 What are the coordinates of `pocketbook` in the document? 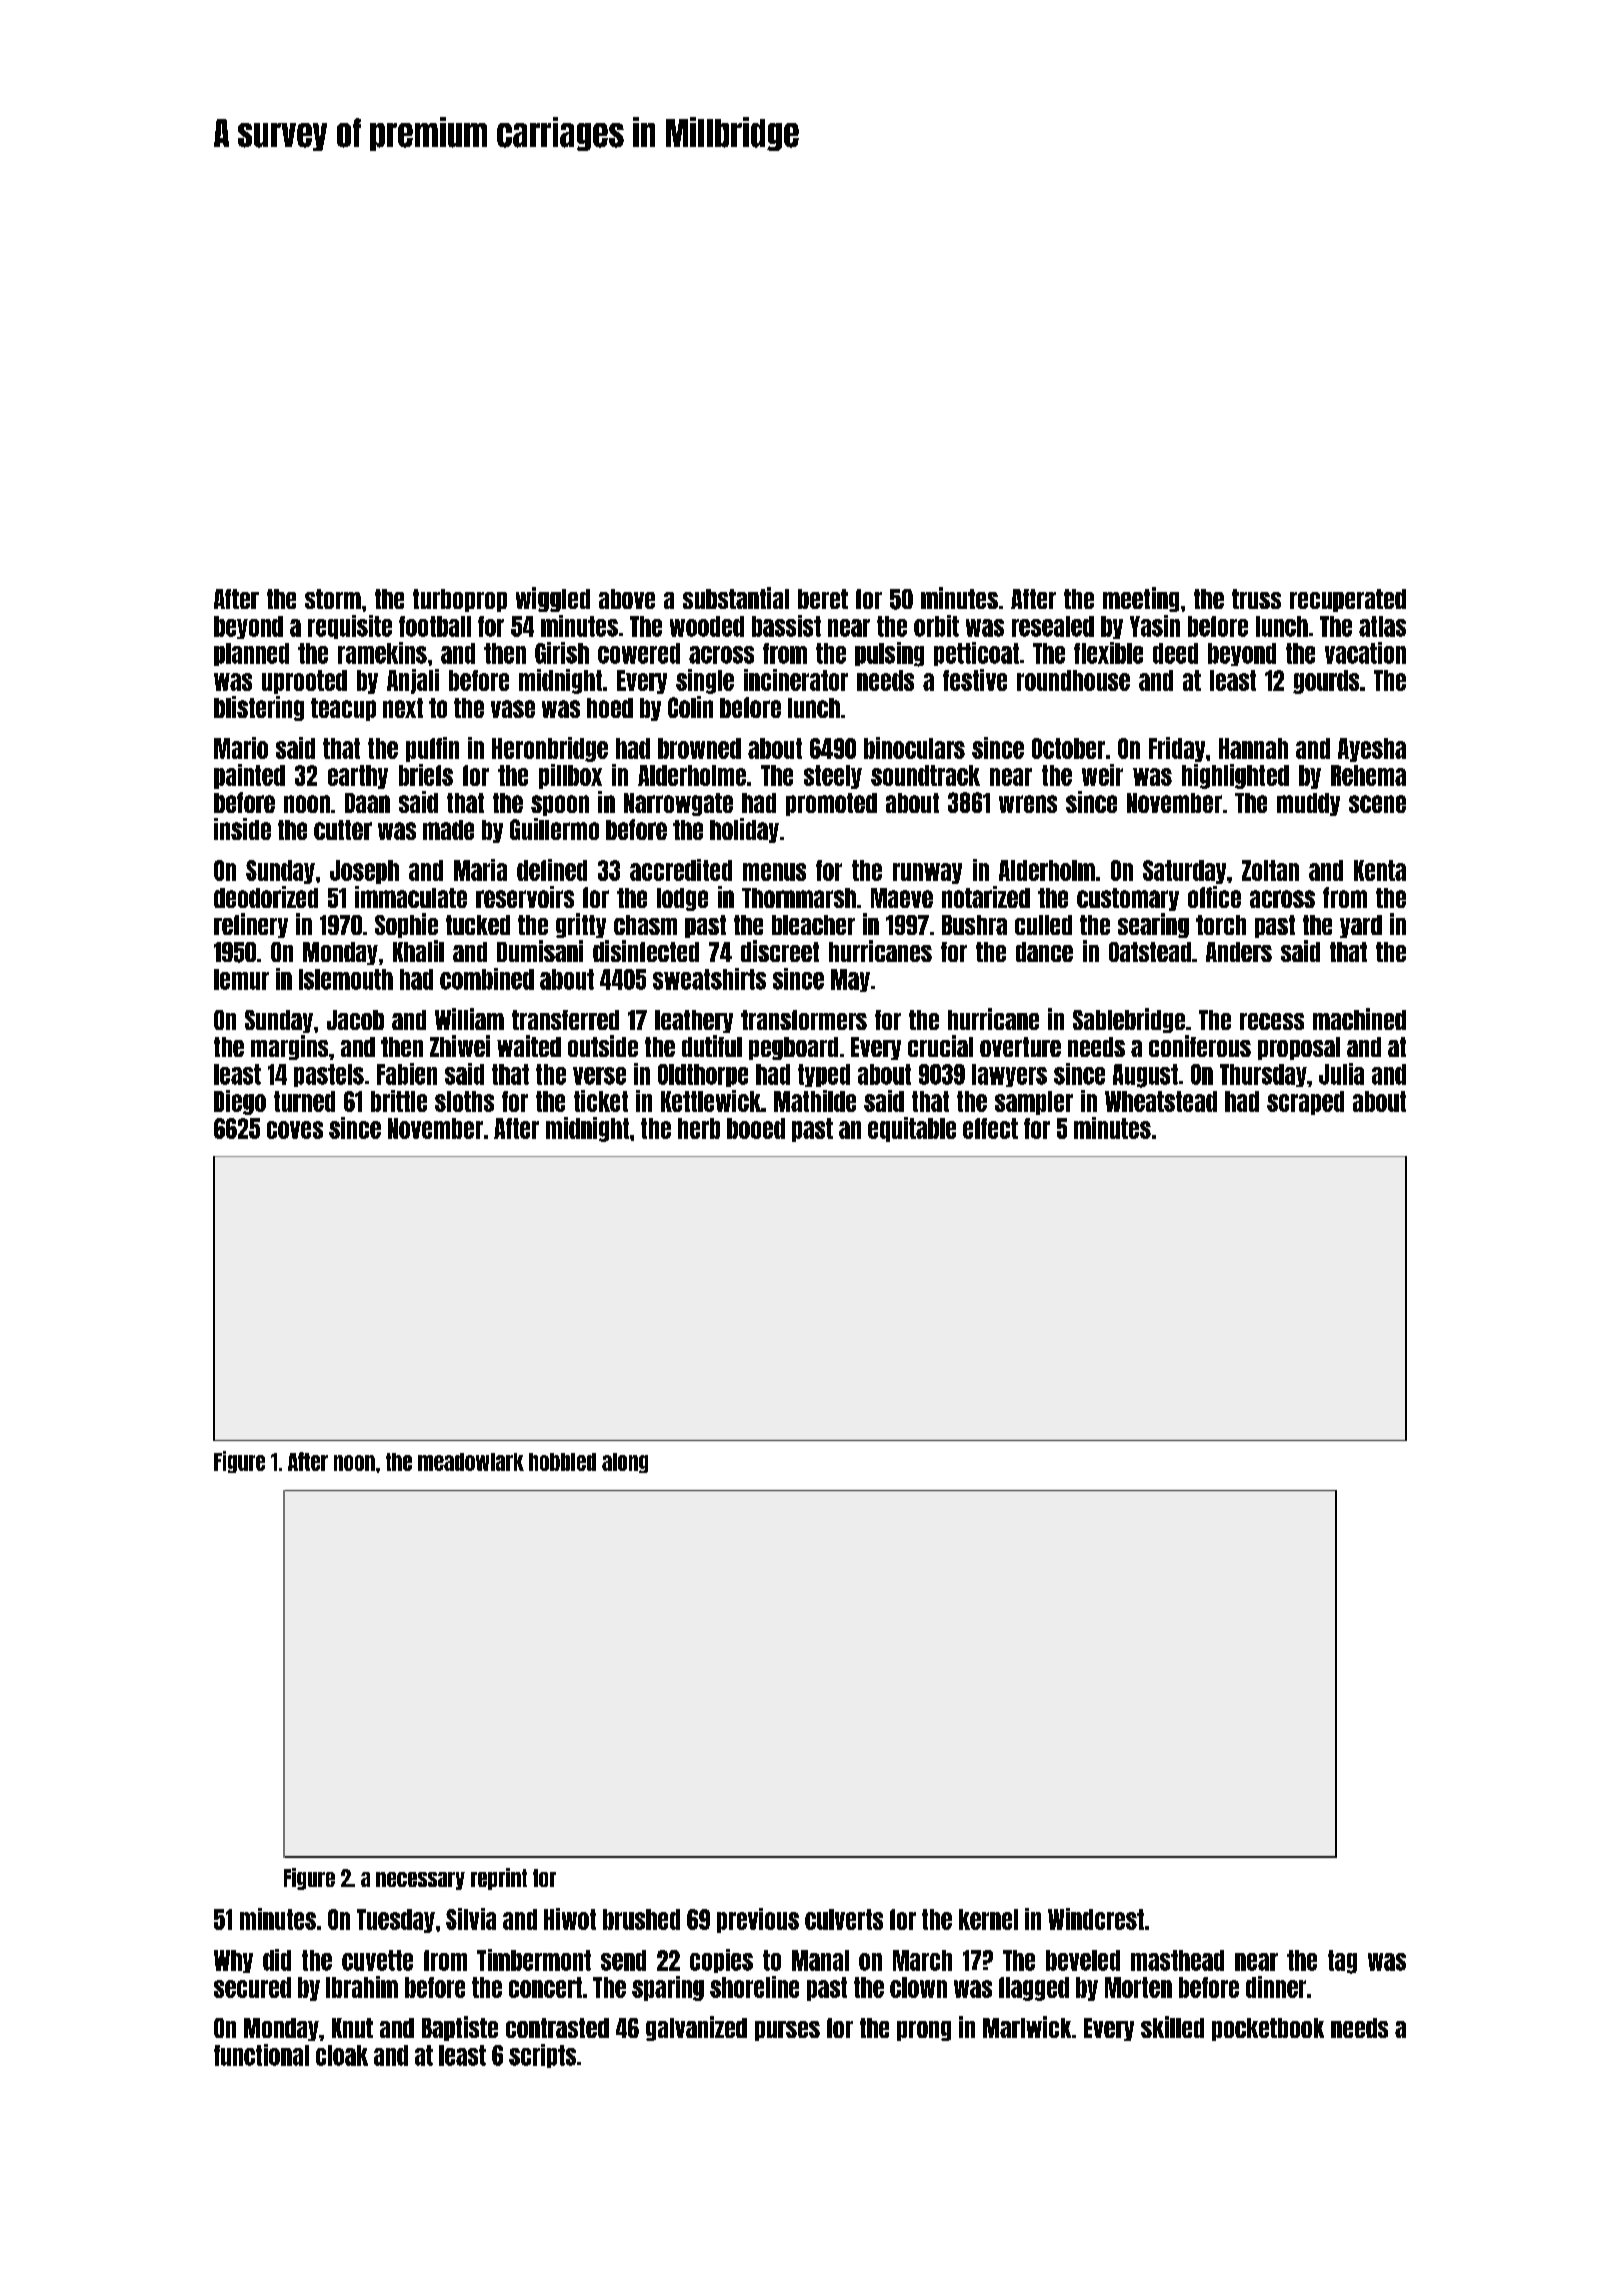 It's located at (1268, 2029).
